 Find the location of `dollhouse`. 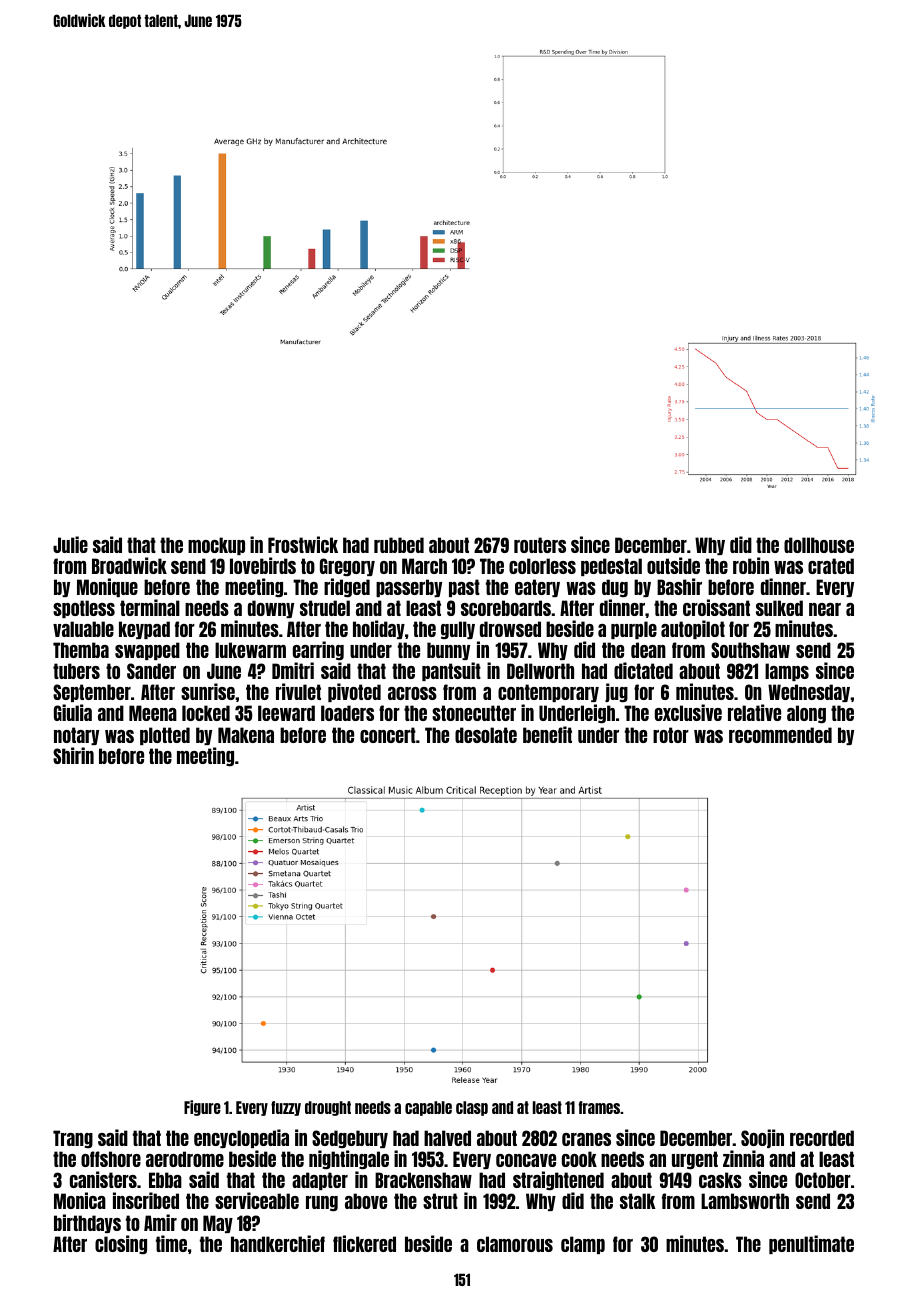

dollhouse is located at coordinates (819, 545).
